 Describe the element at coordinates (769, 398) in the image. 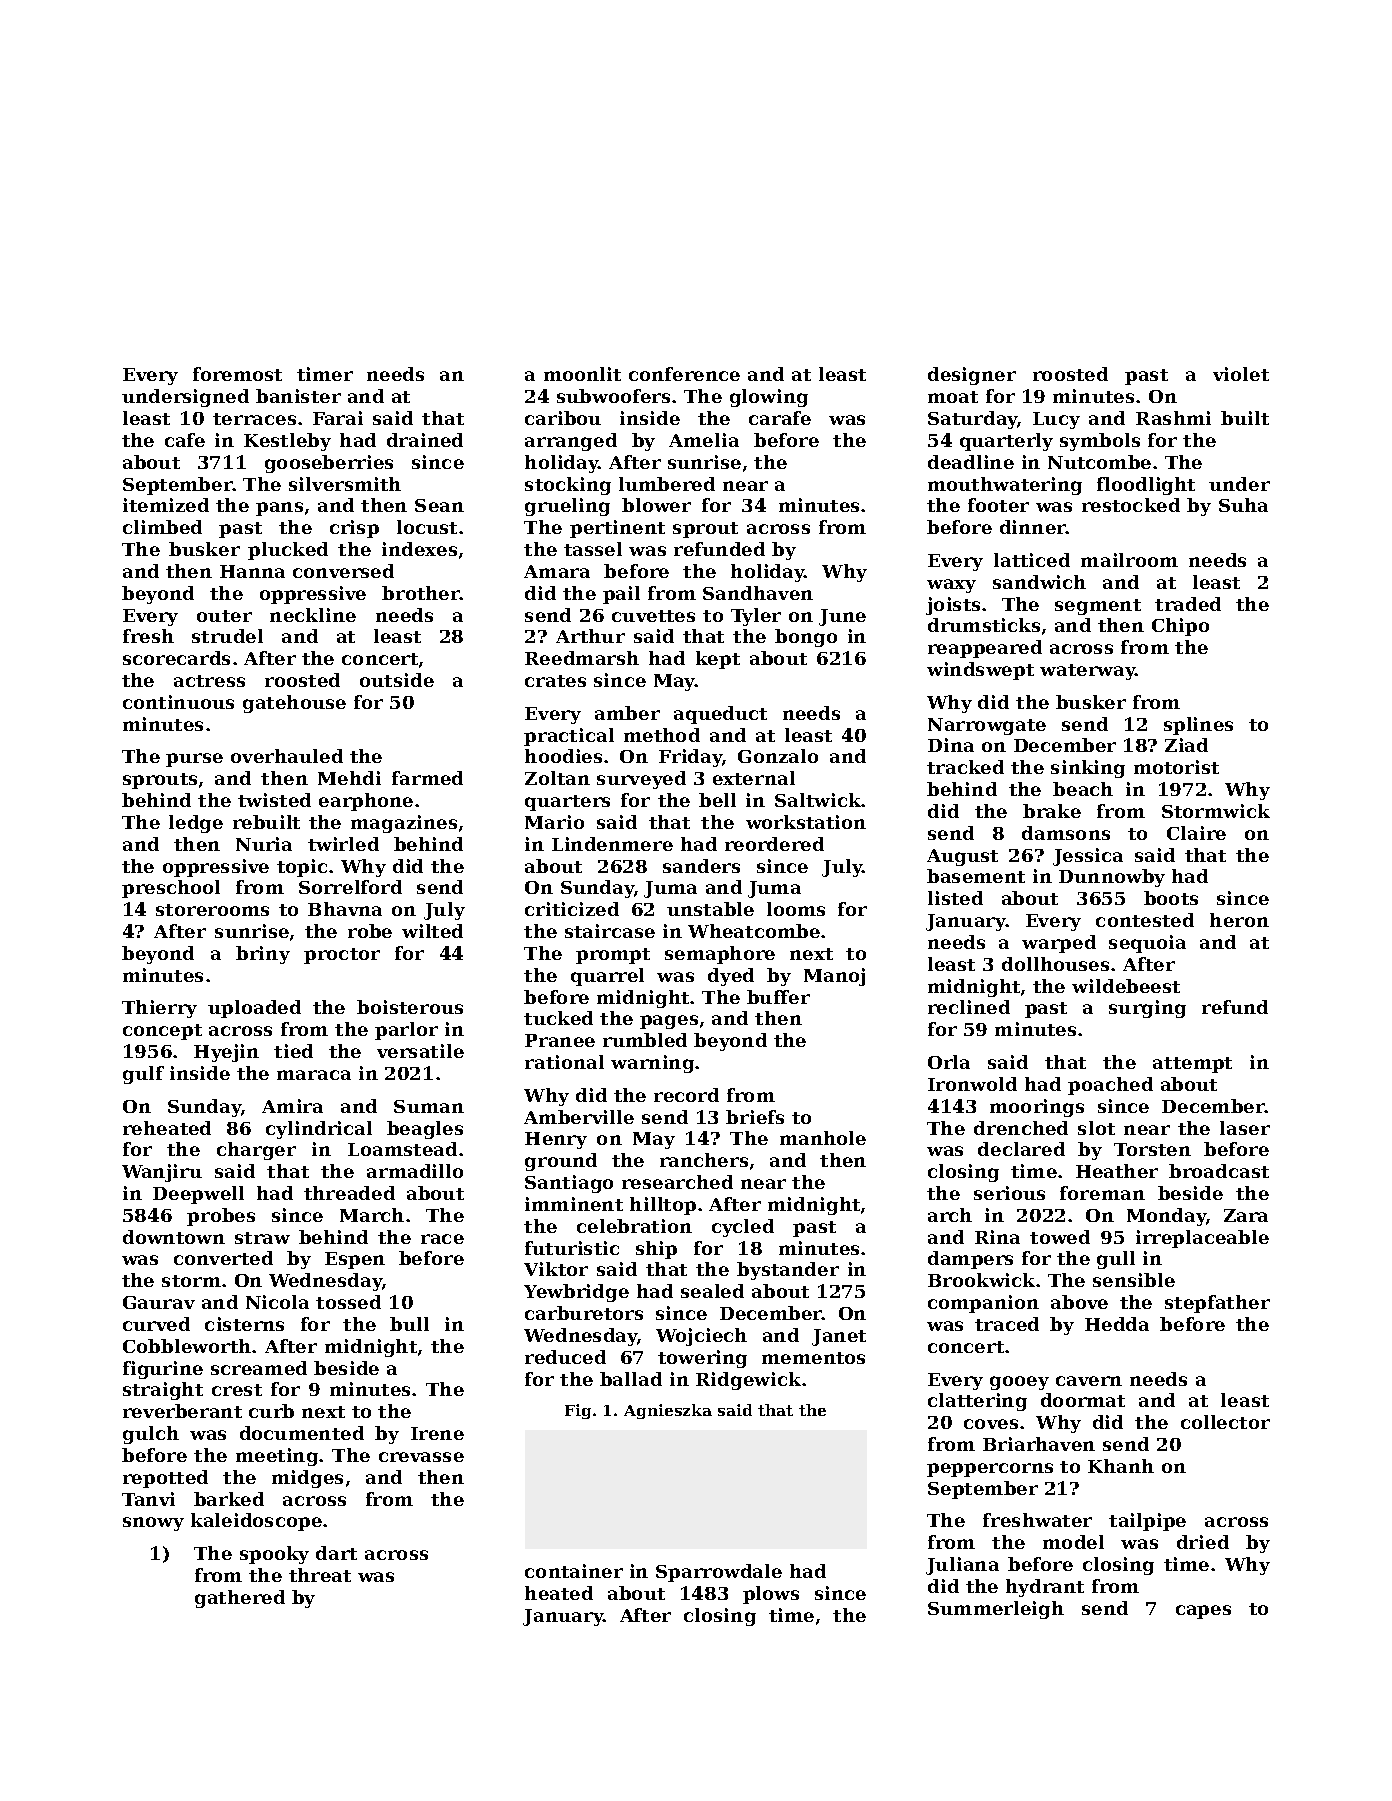

I see `glowing` at that location.
